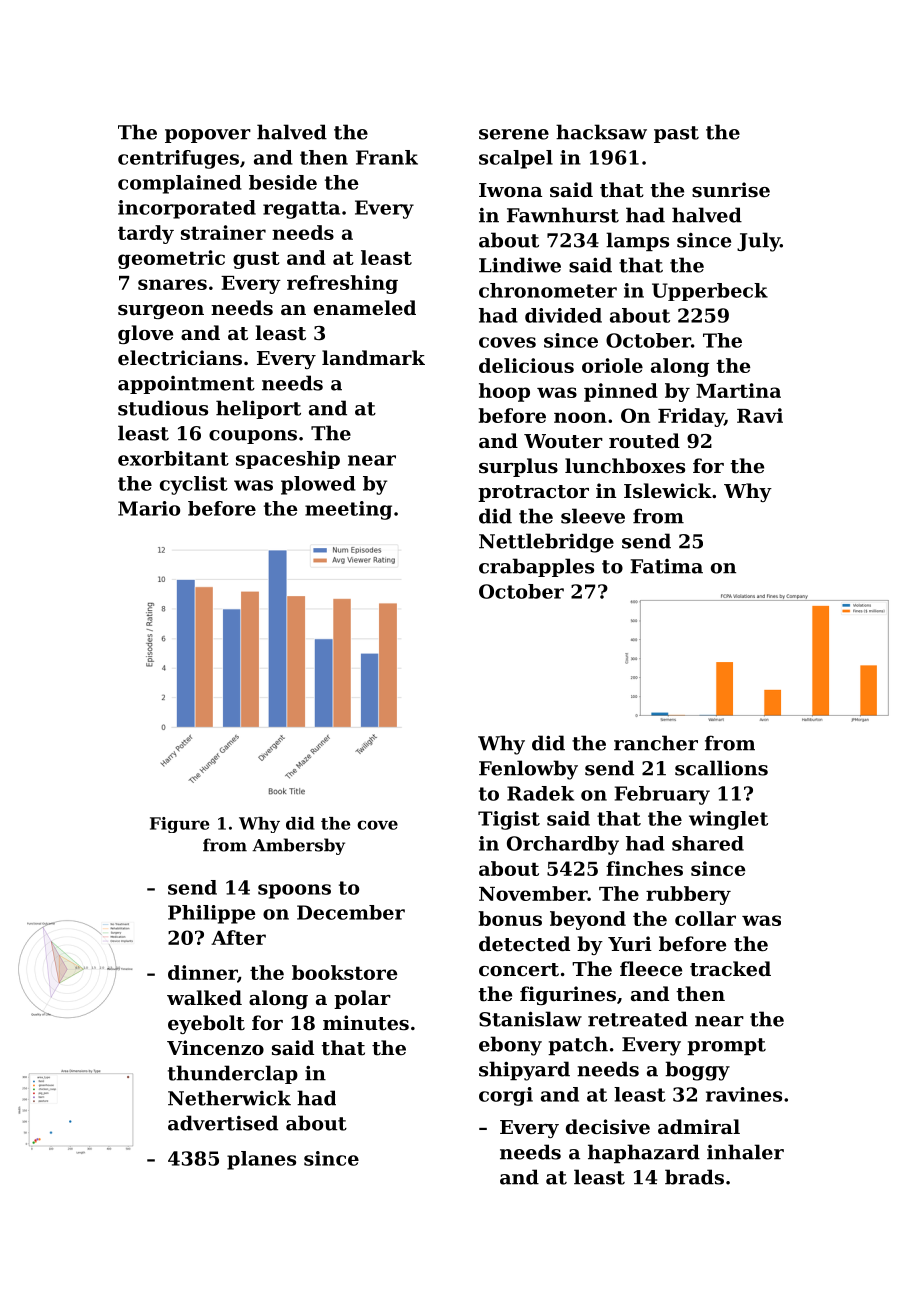 The height and width of the screenshot is (1316, 908). Describe the element at coordinates (601, 132) in the screenshot. I see `hacksaw` at that location.
